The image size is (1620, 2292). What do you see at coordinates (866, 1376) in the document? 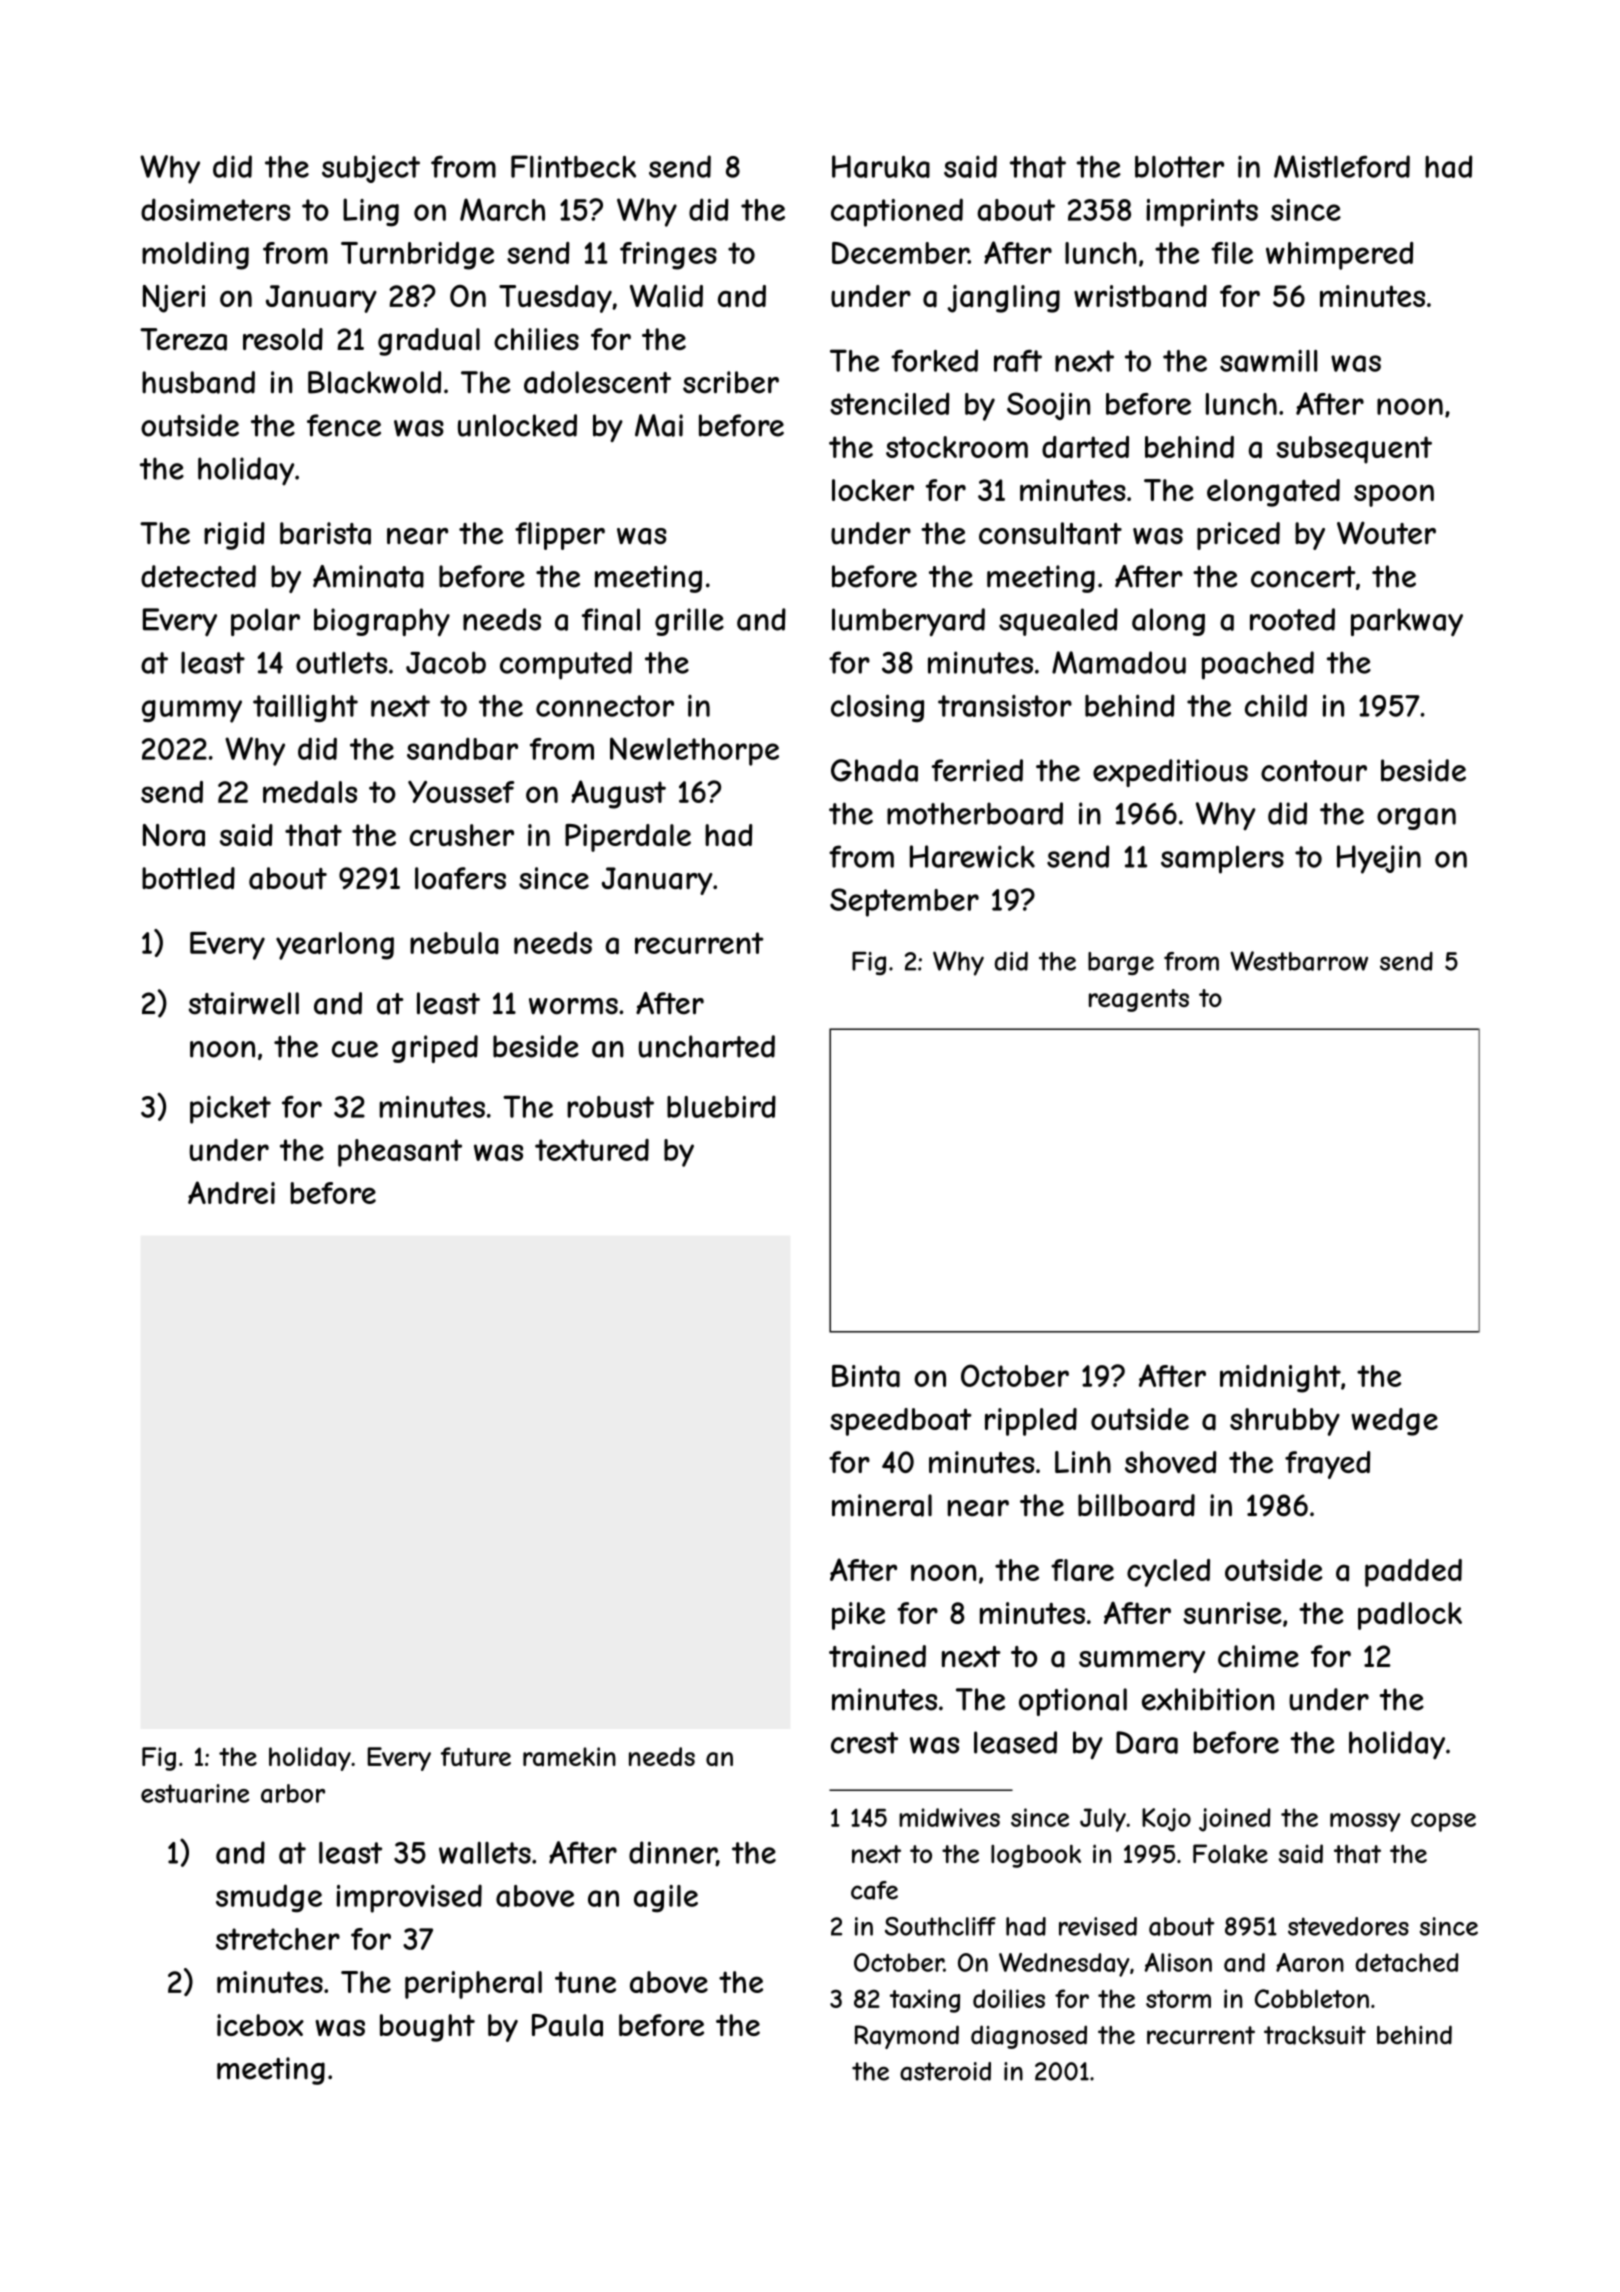
I see `Binta` at bounding box center [866, 1376].
